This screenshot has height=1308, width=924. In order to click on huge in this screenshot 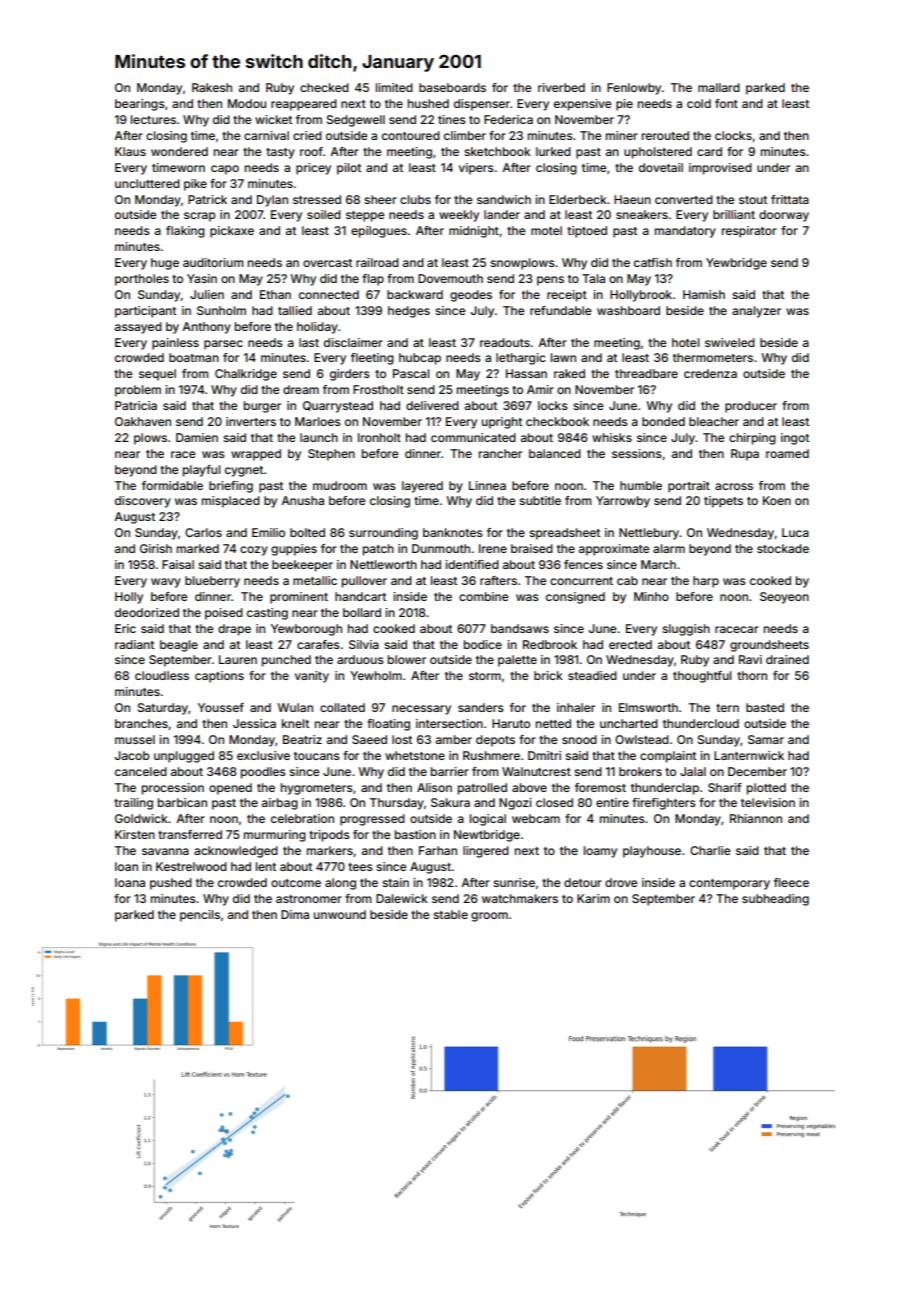, I will do `click(165, 264)`.
